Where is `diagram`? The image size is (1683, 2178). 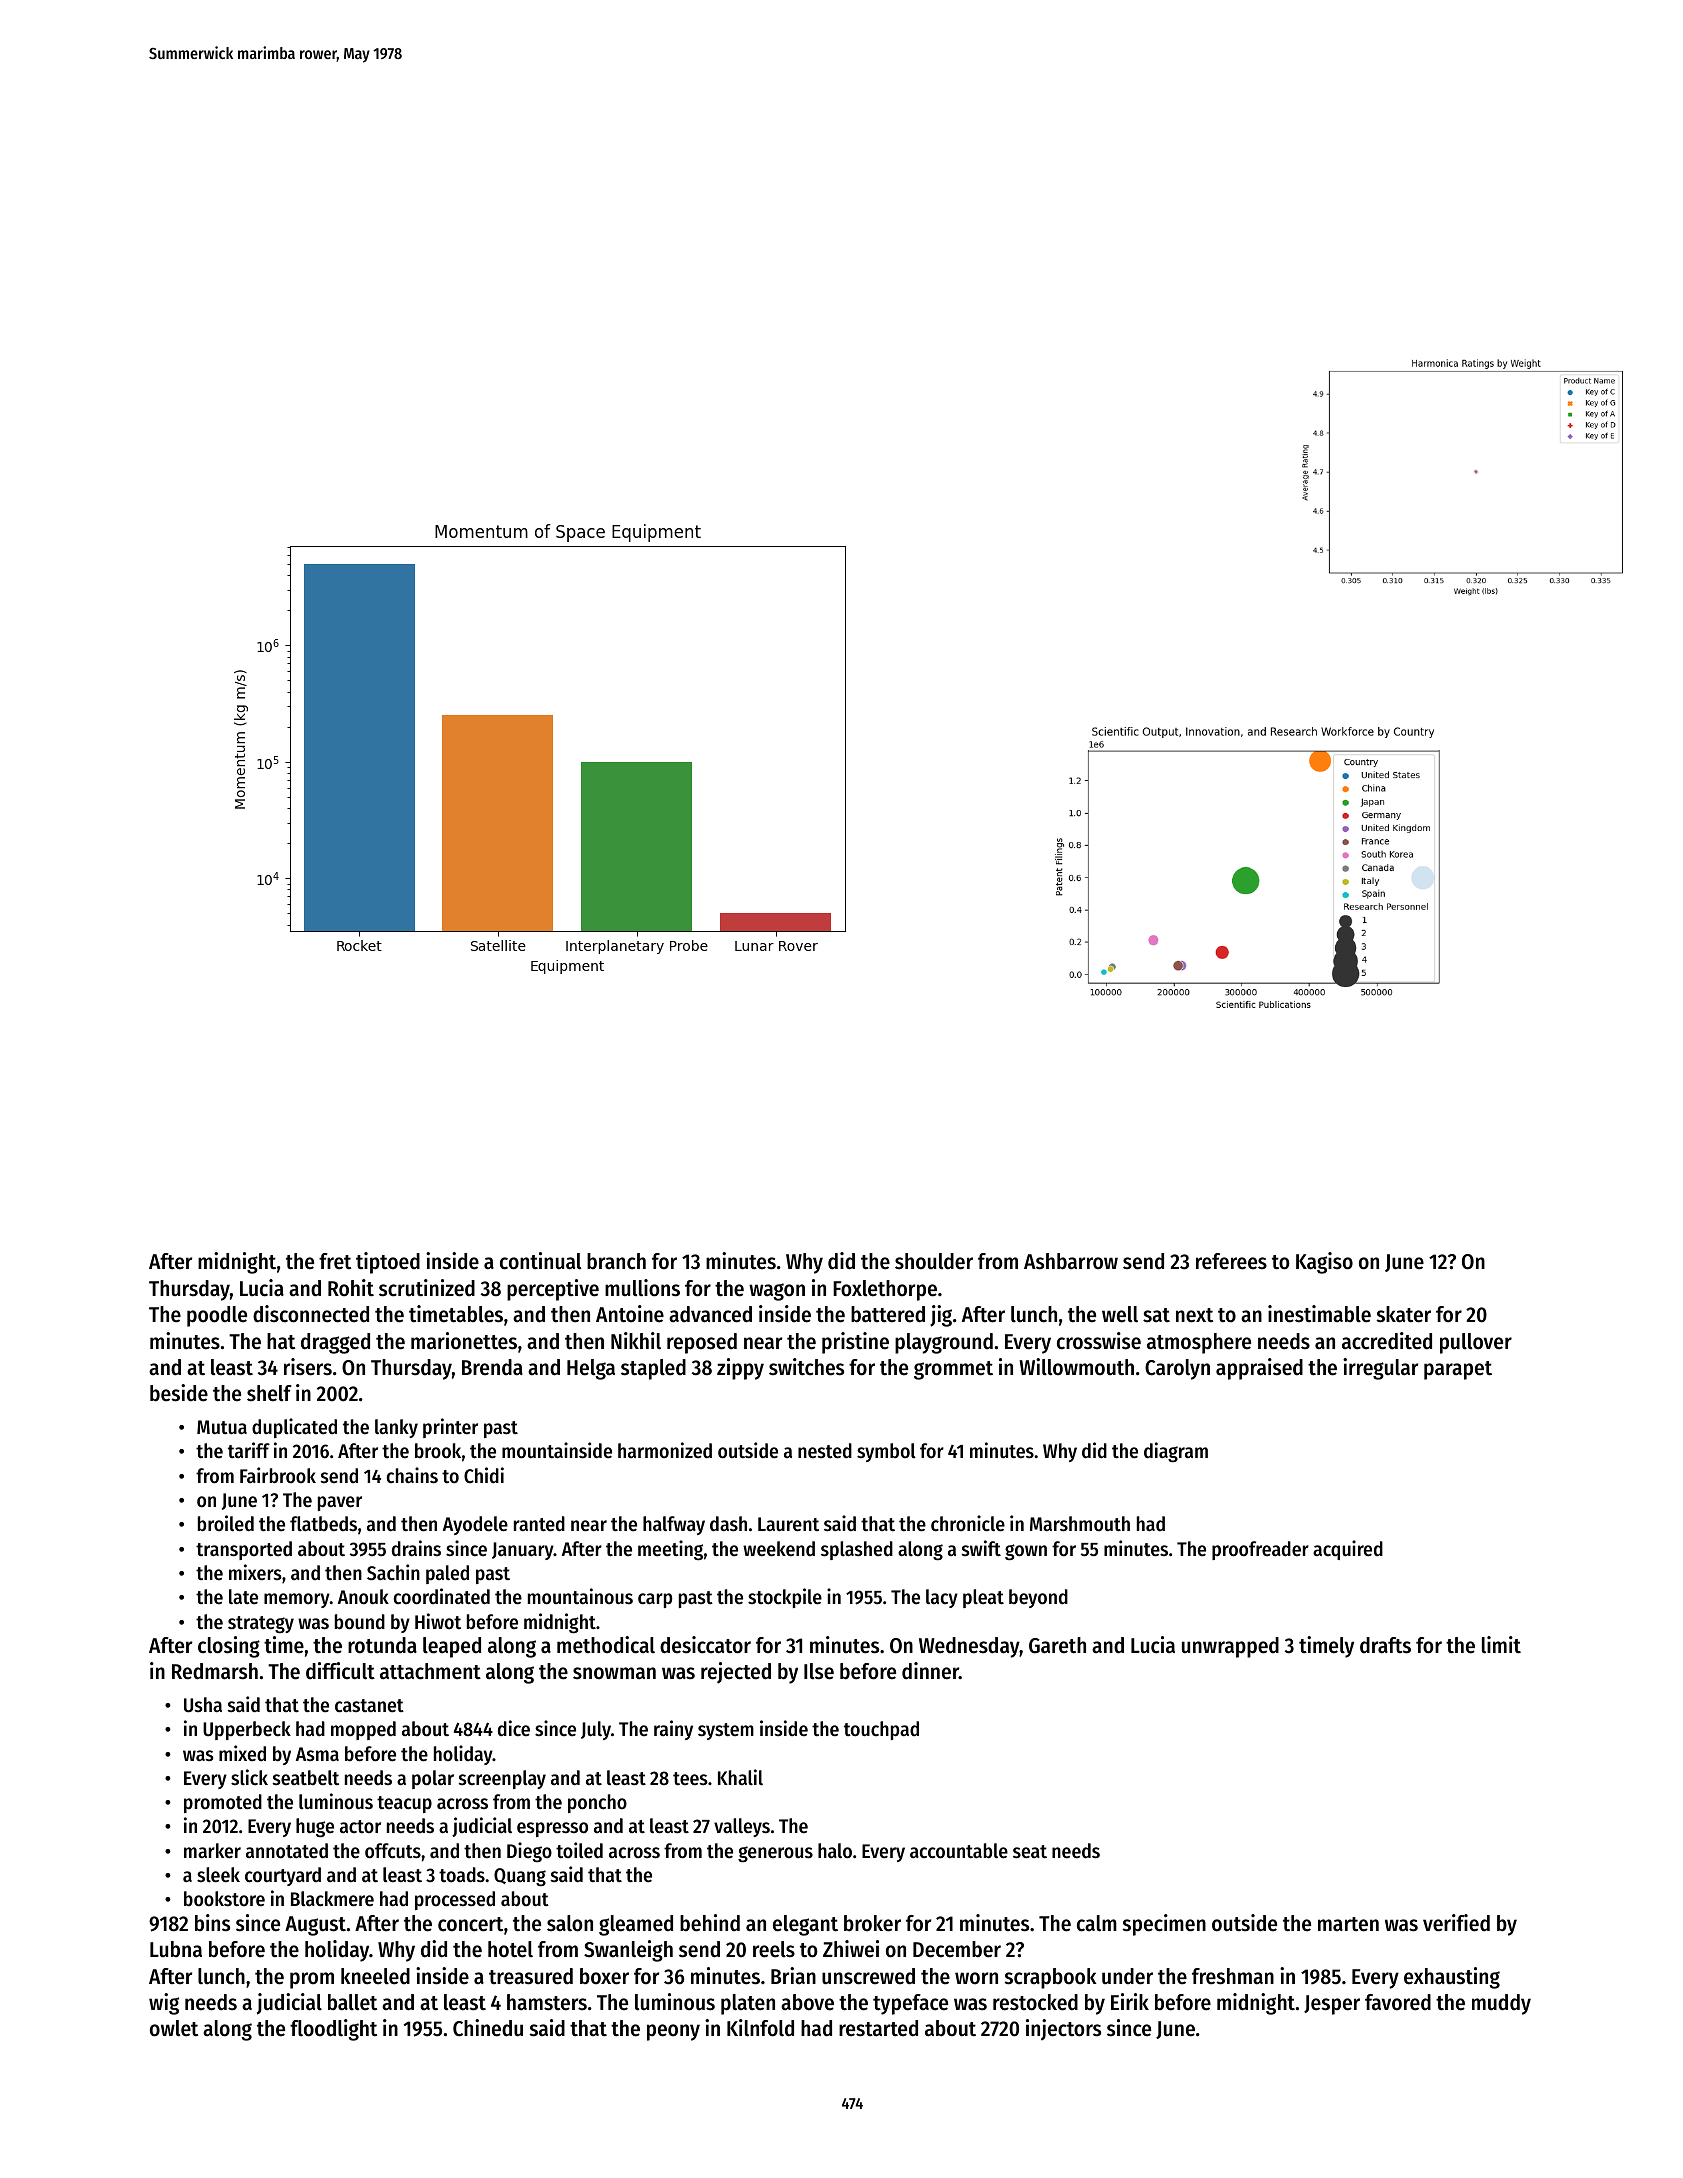 diagram is located at coordinates (1176, 1452).
